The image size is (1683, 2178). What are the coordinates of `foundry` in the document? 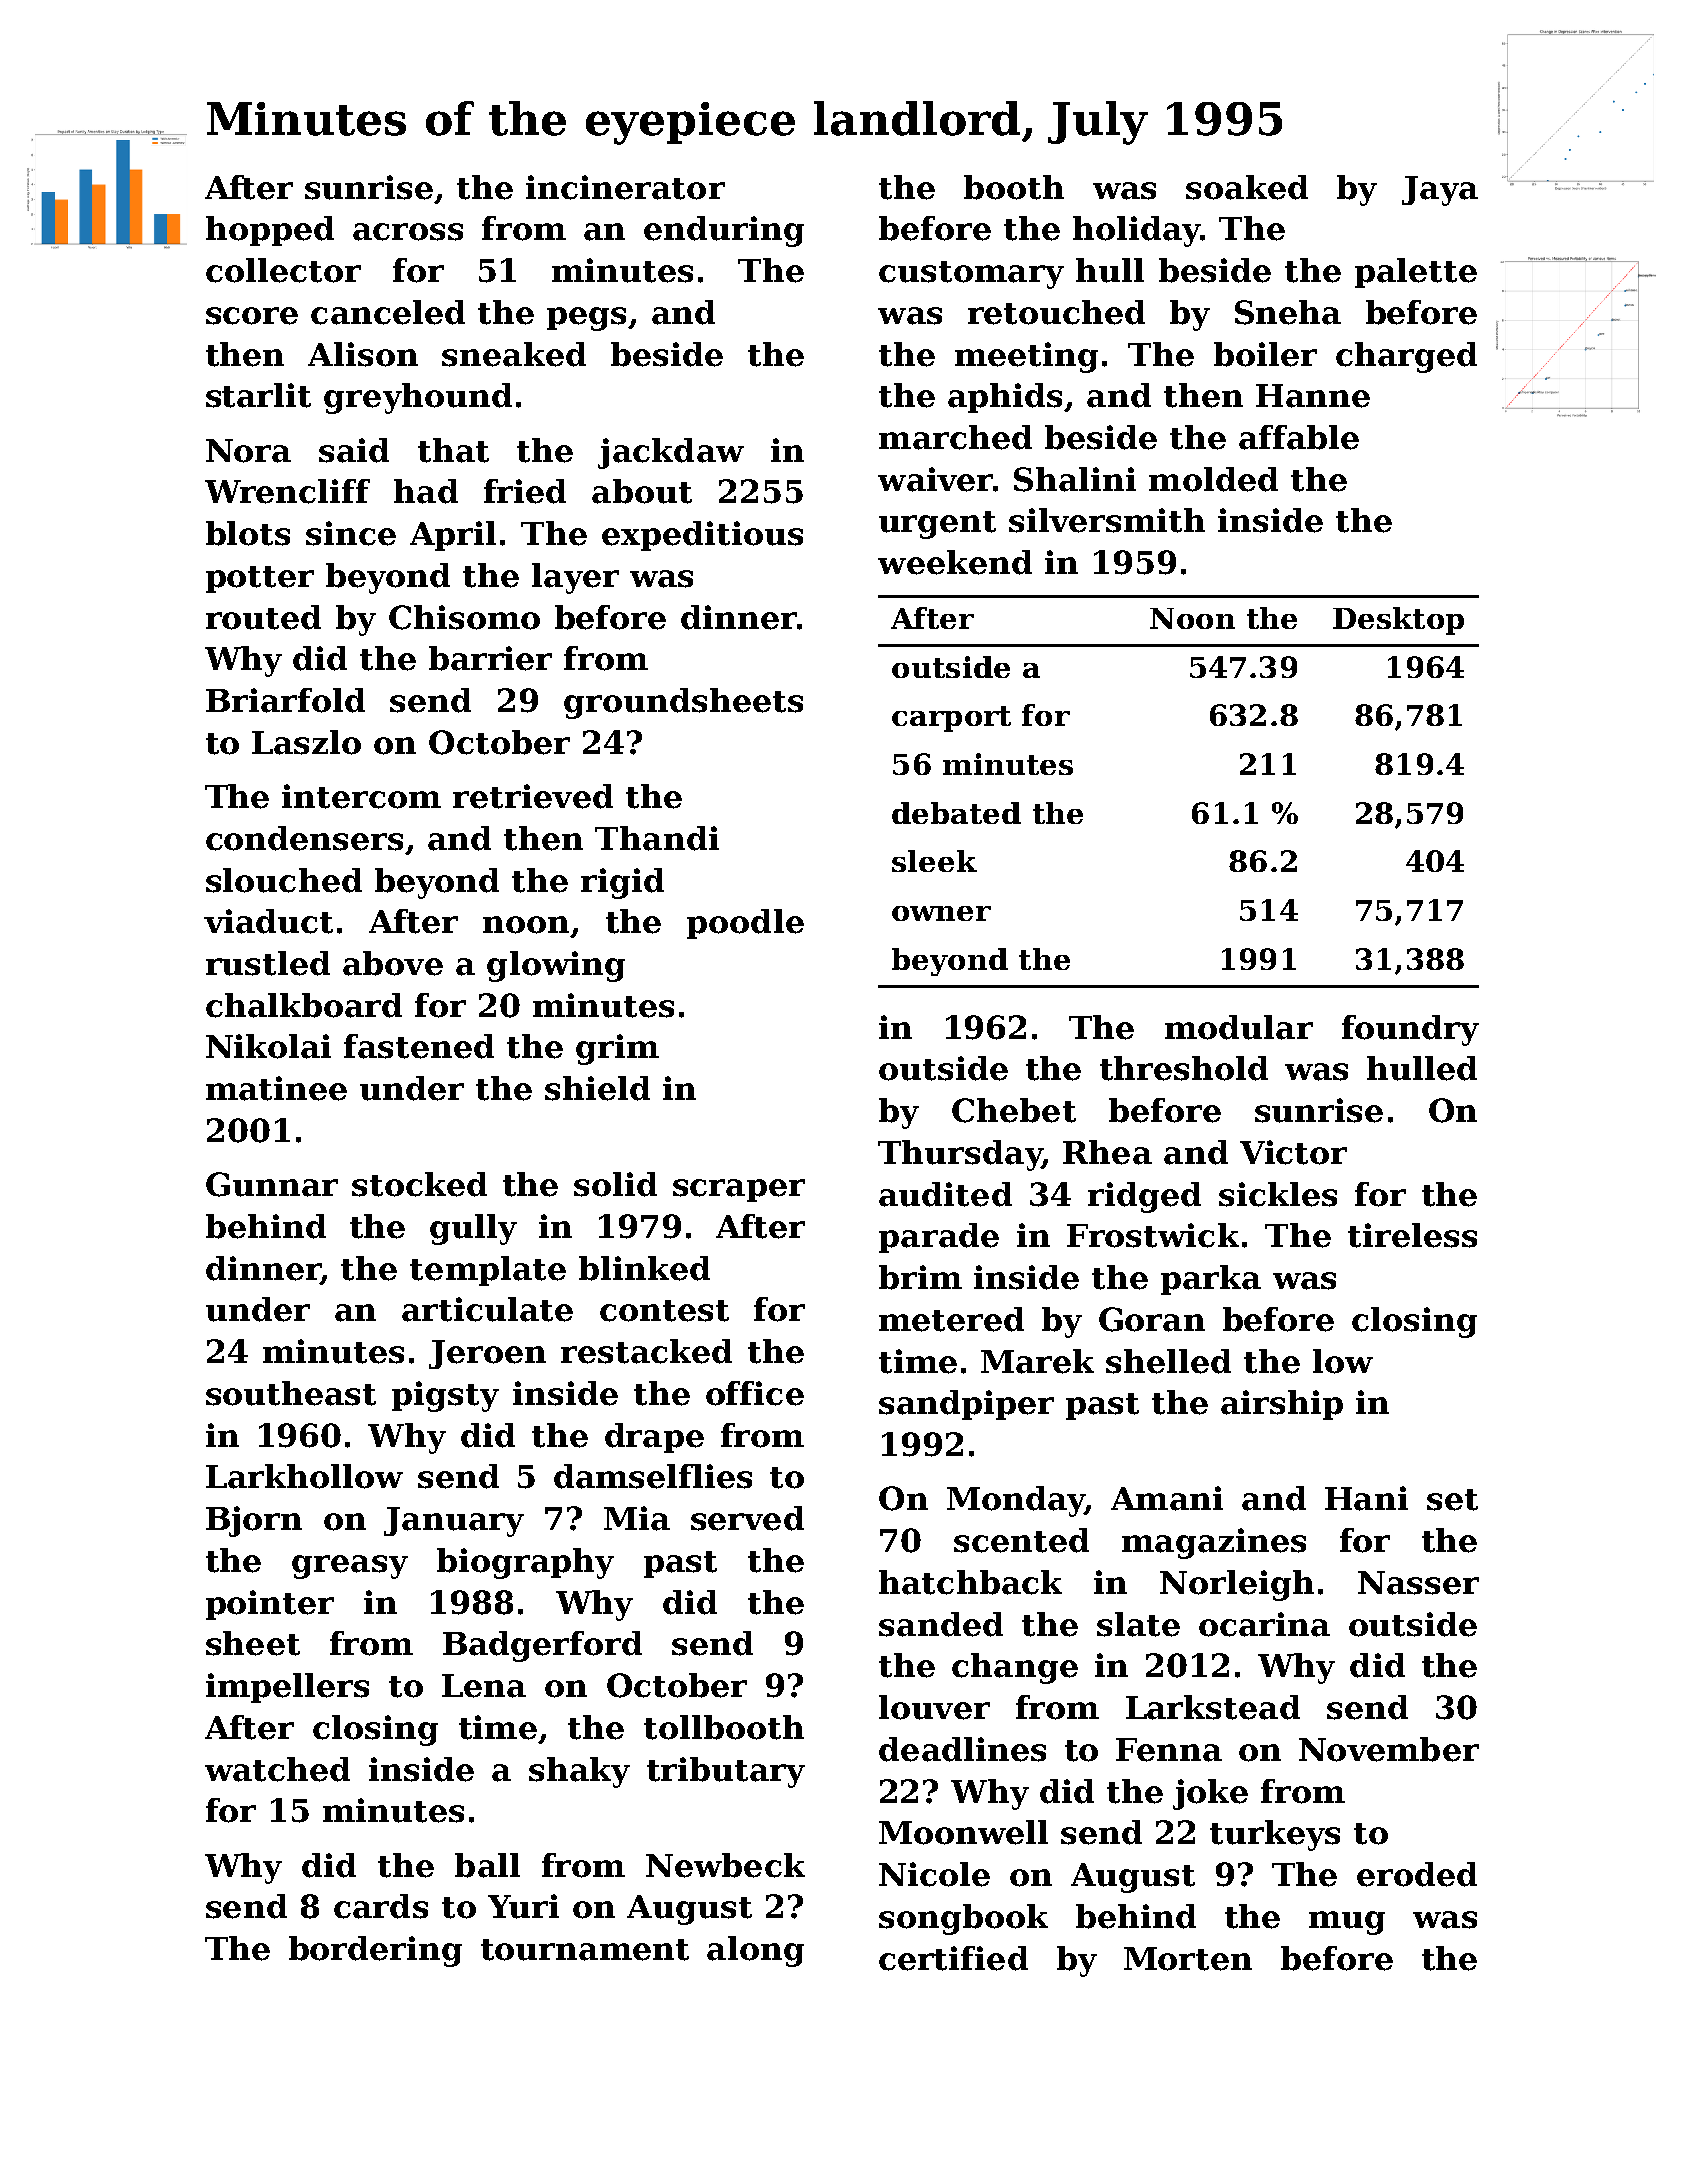 It's located at (1410, 1030).
